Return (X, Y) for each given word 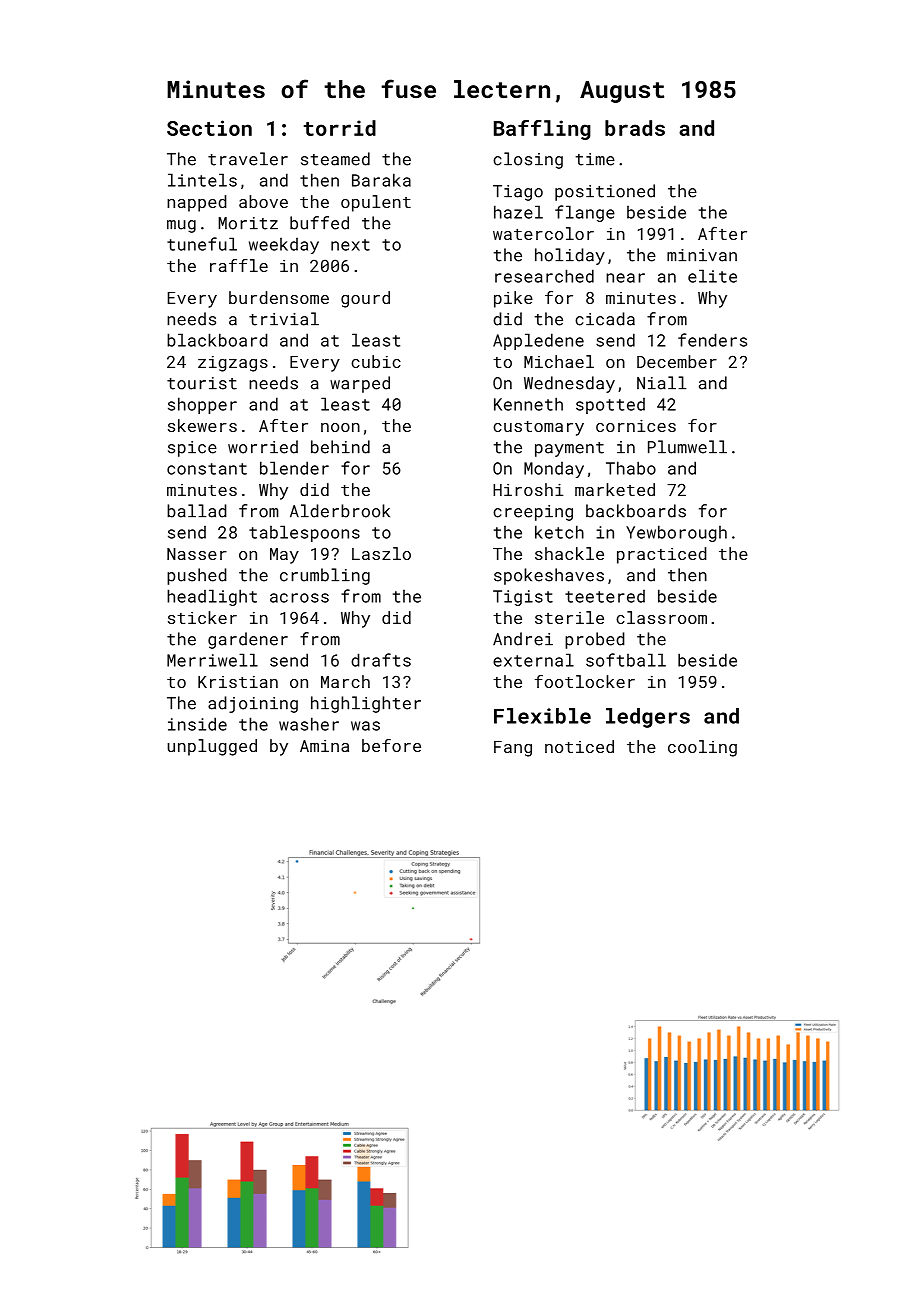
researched (544, 276)
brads (635, 128)
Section (209, 128)
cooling (702, 748)
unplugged (212, 747)
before (391, 745)
